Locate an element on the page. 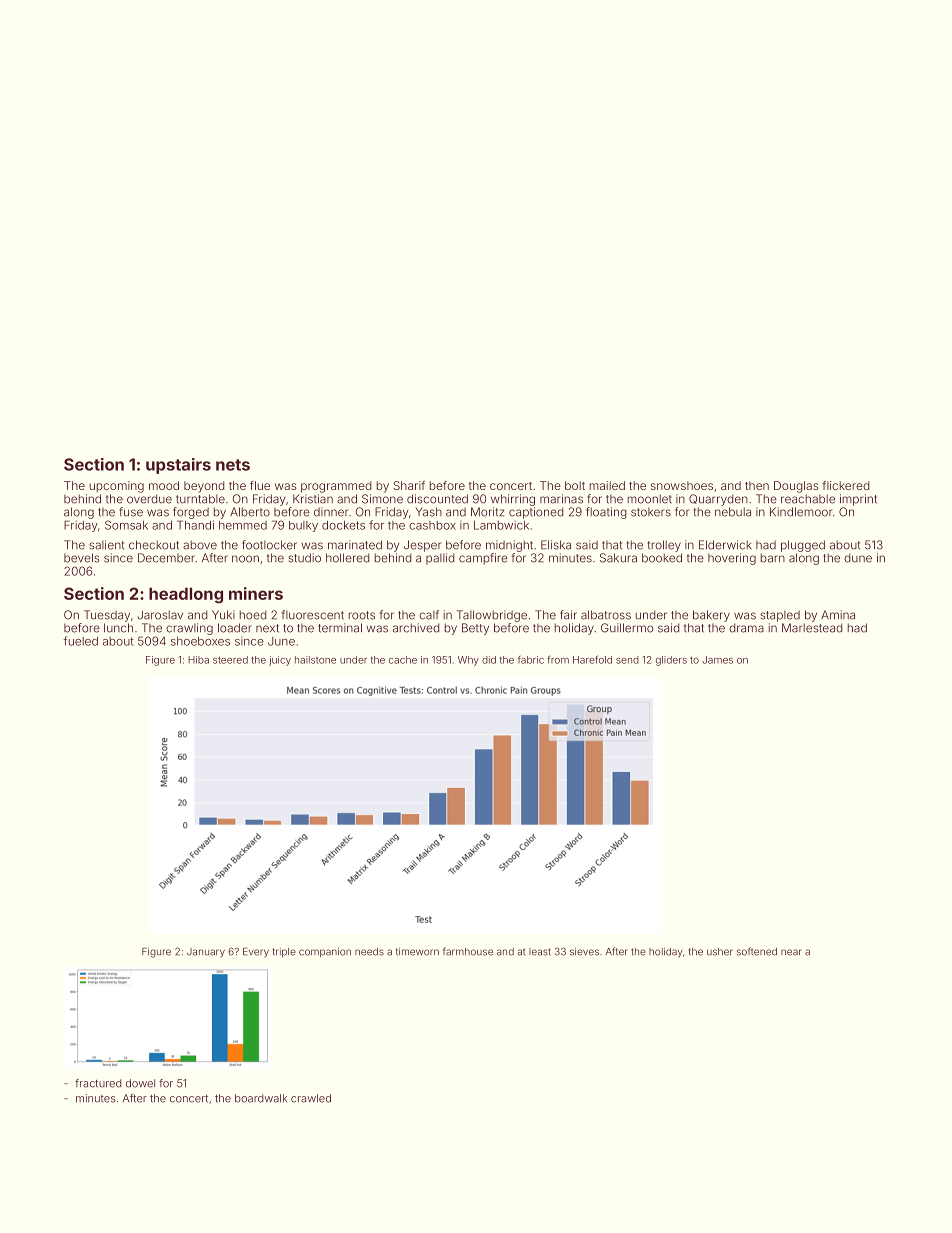  Why is located at coordinates (468, 661).
